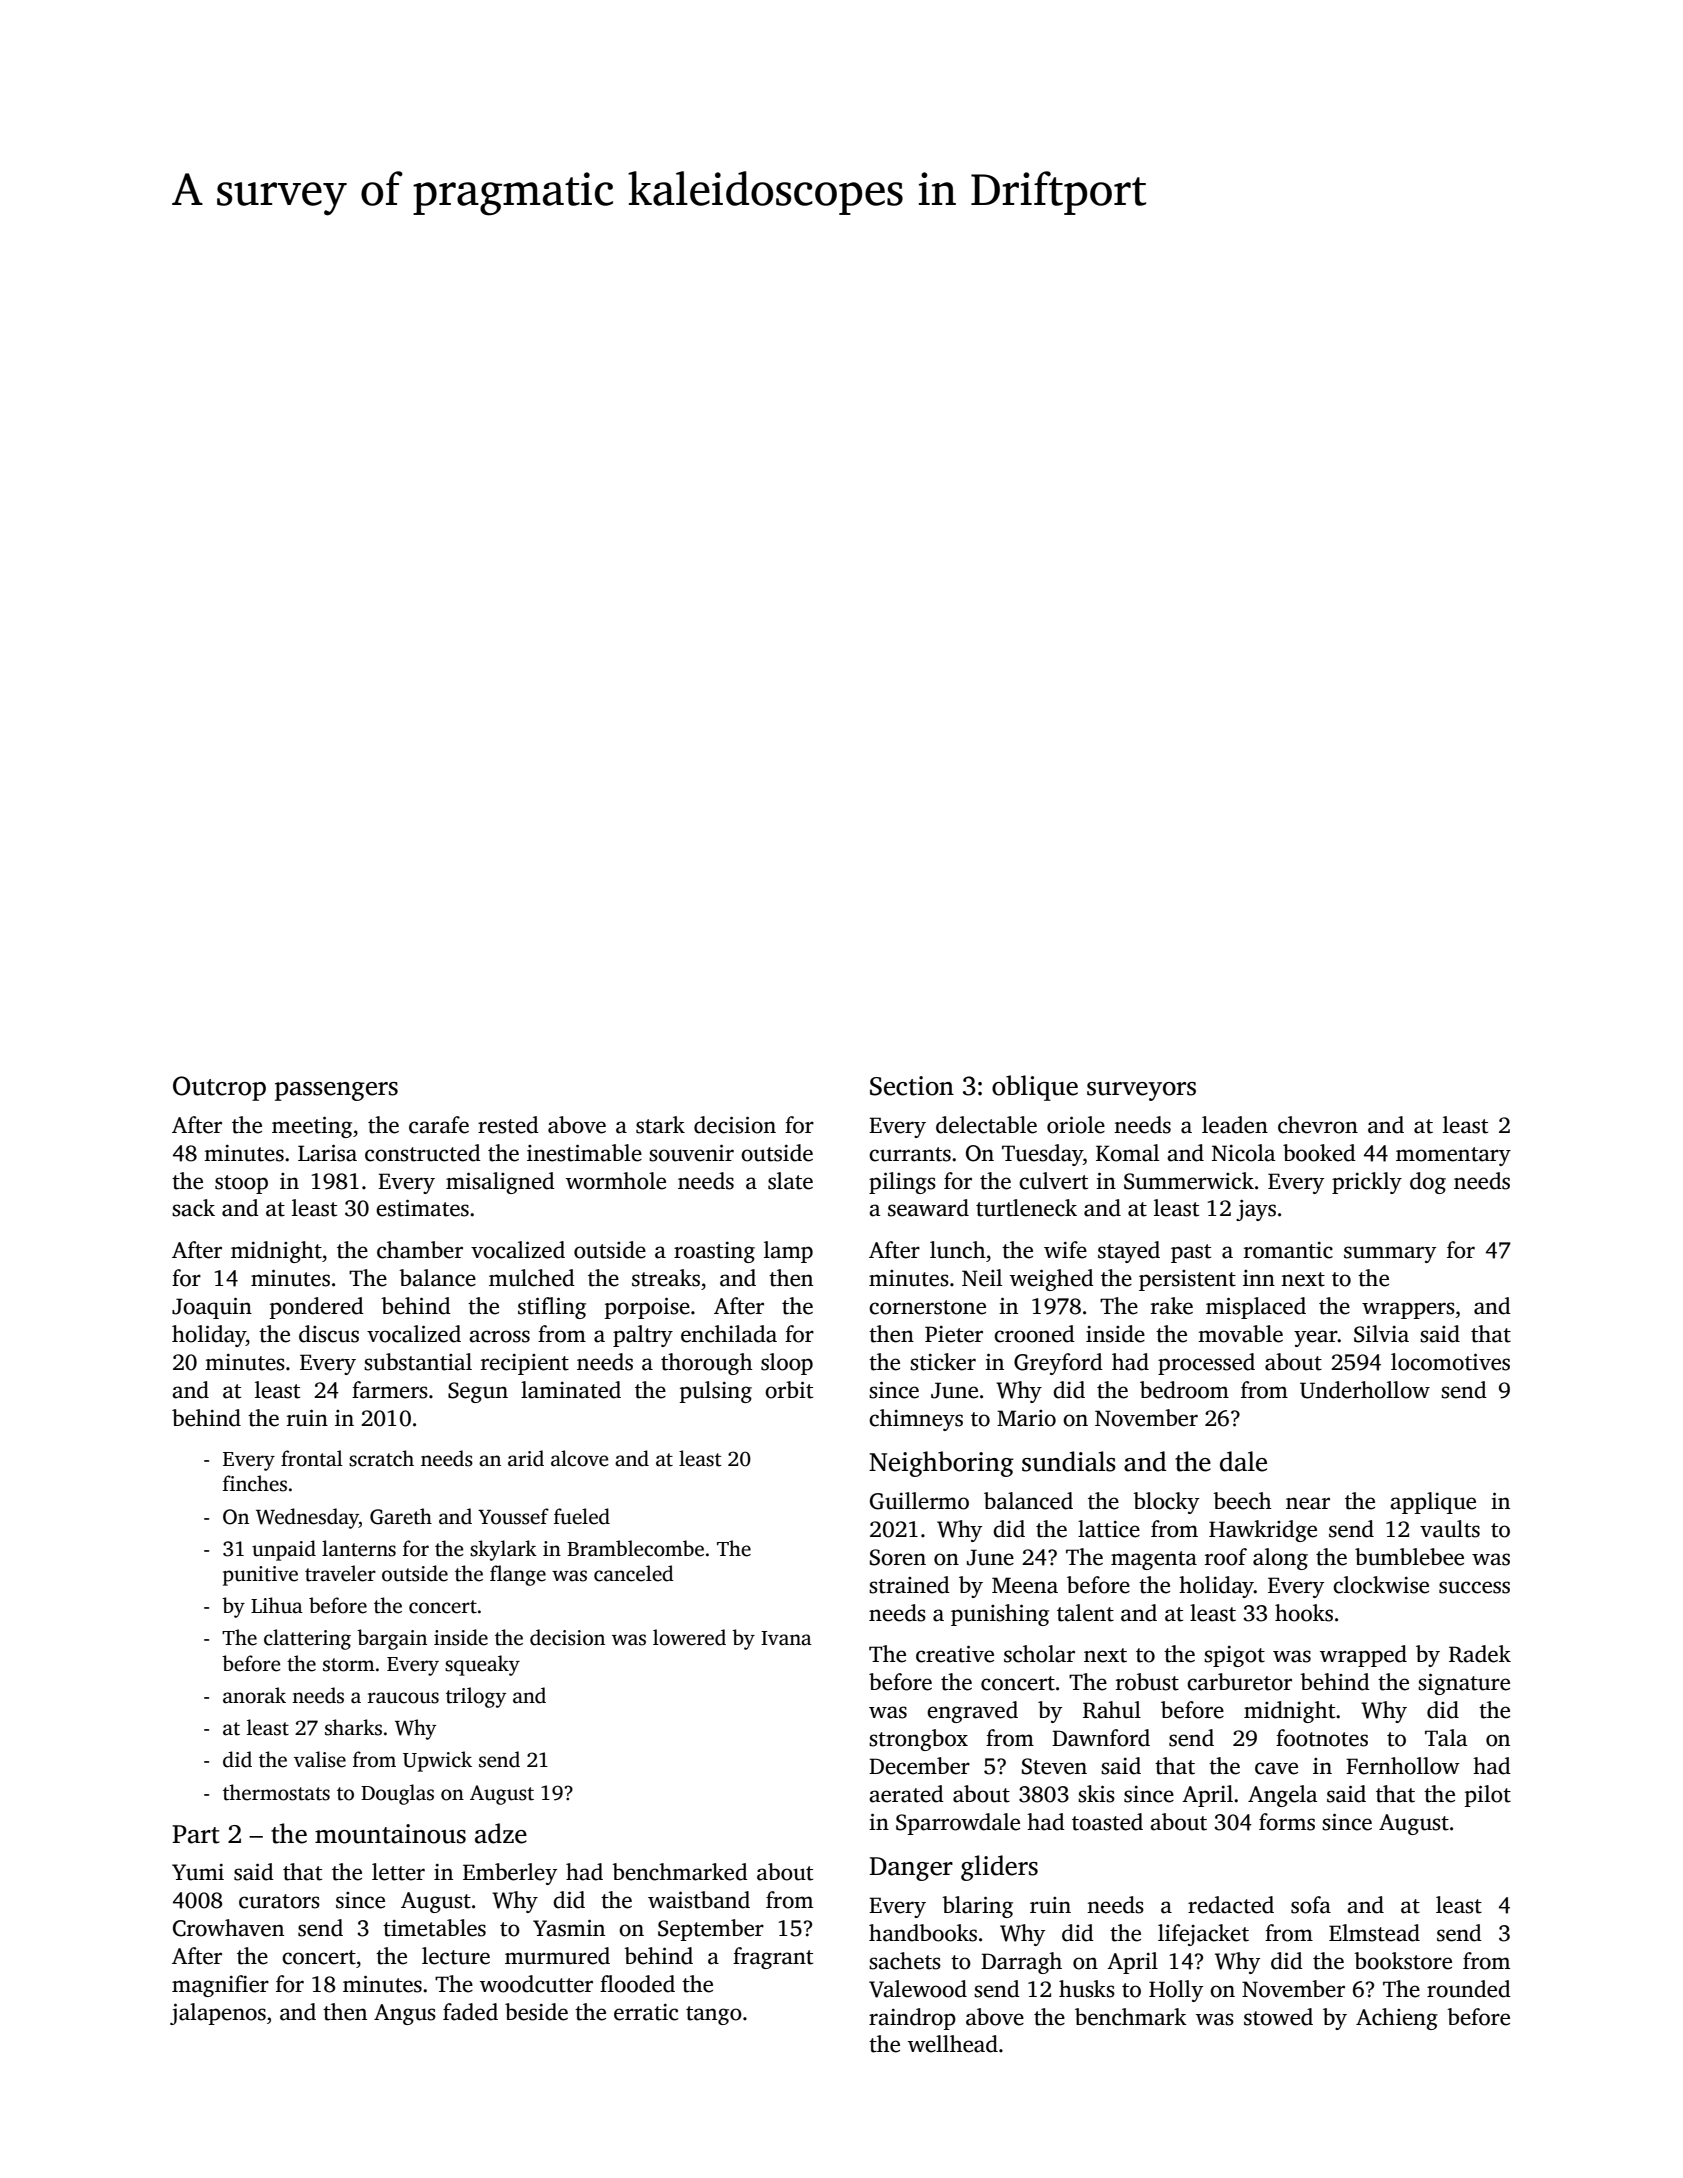  I want to click on Lihua, so click(277, 1605).
